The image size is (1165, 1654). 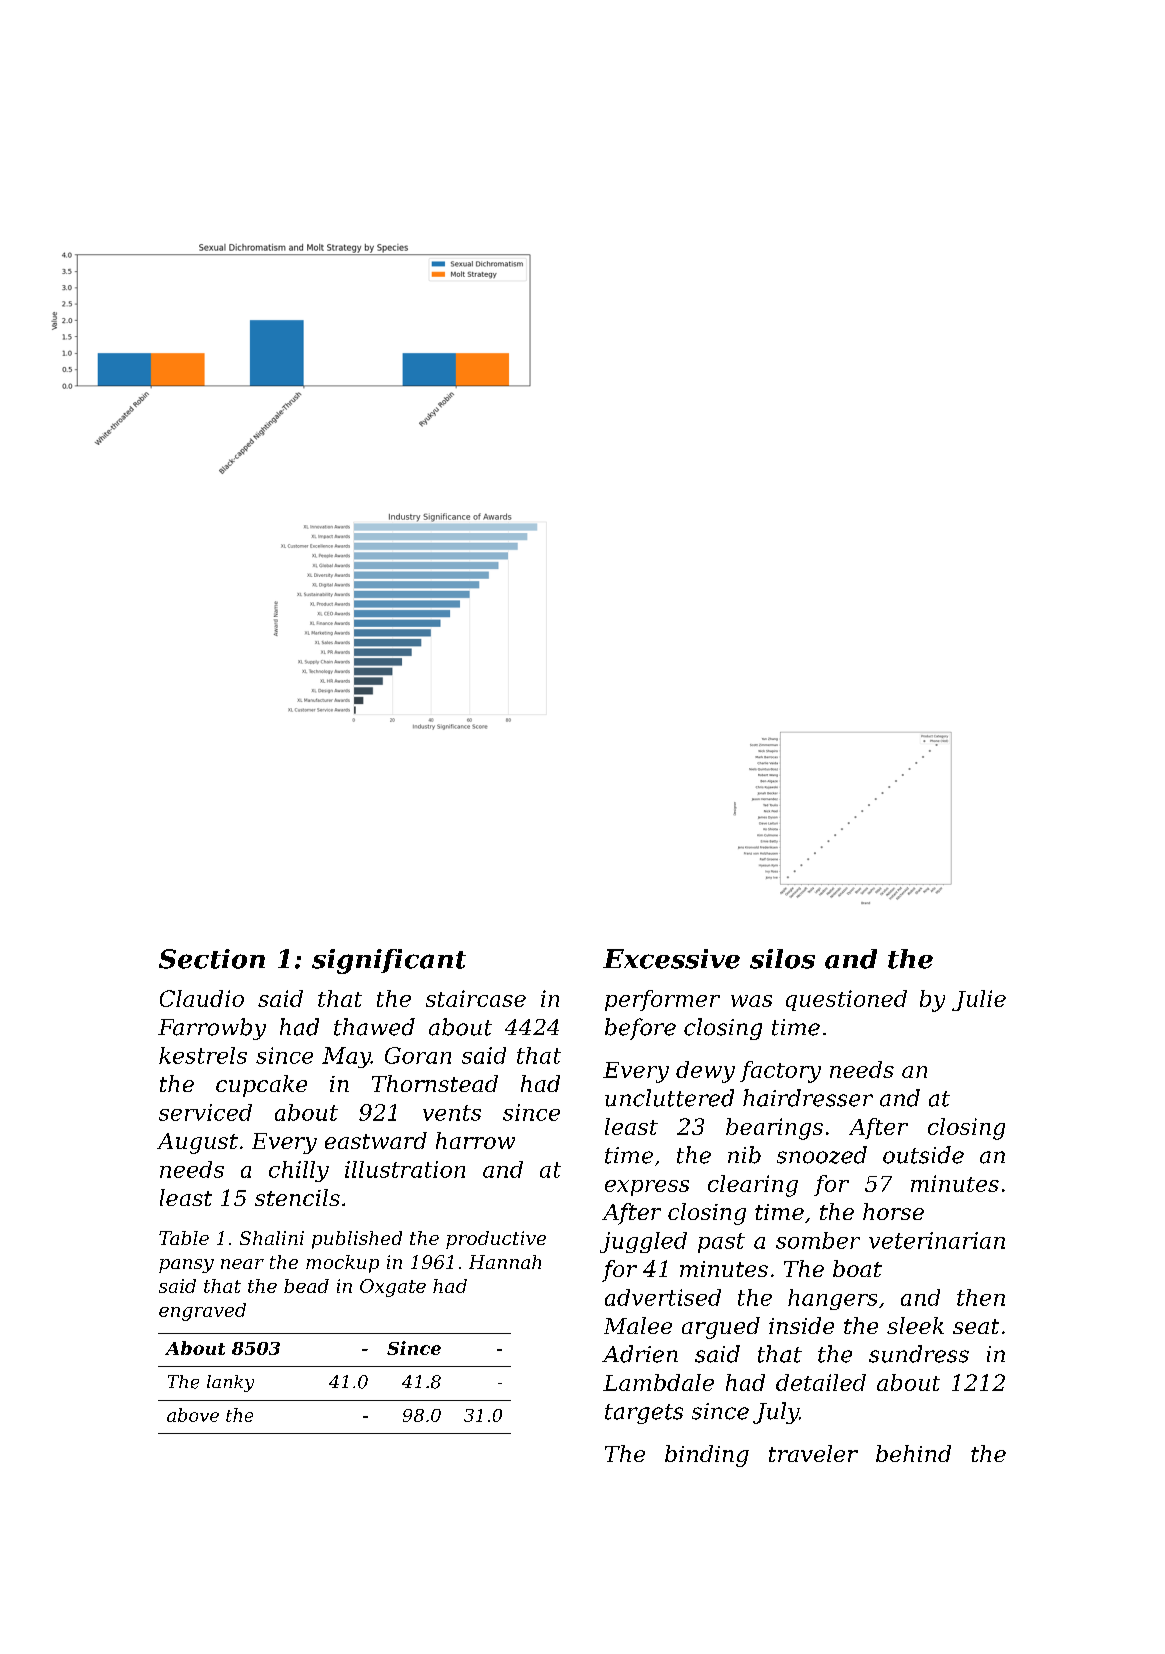 I want to click on Farrowby, so click(x=212, y=1029).
